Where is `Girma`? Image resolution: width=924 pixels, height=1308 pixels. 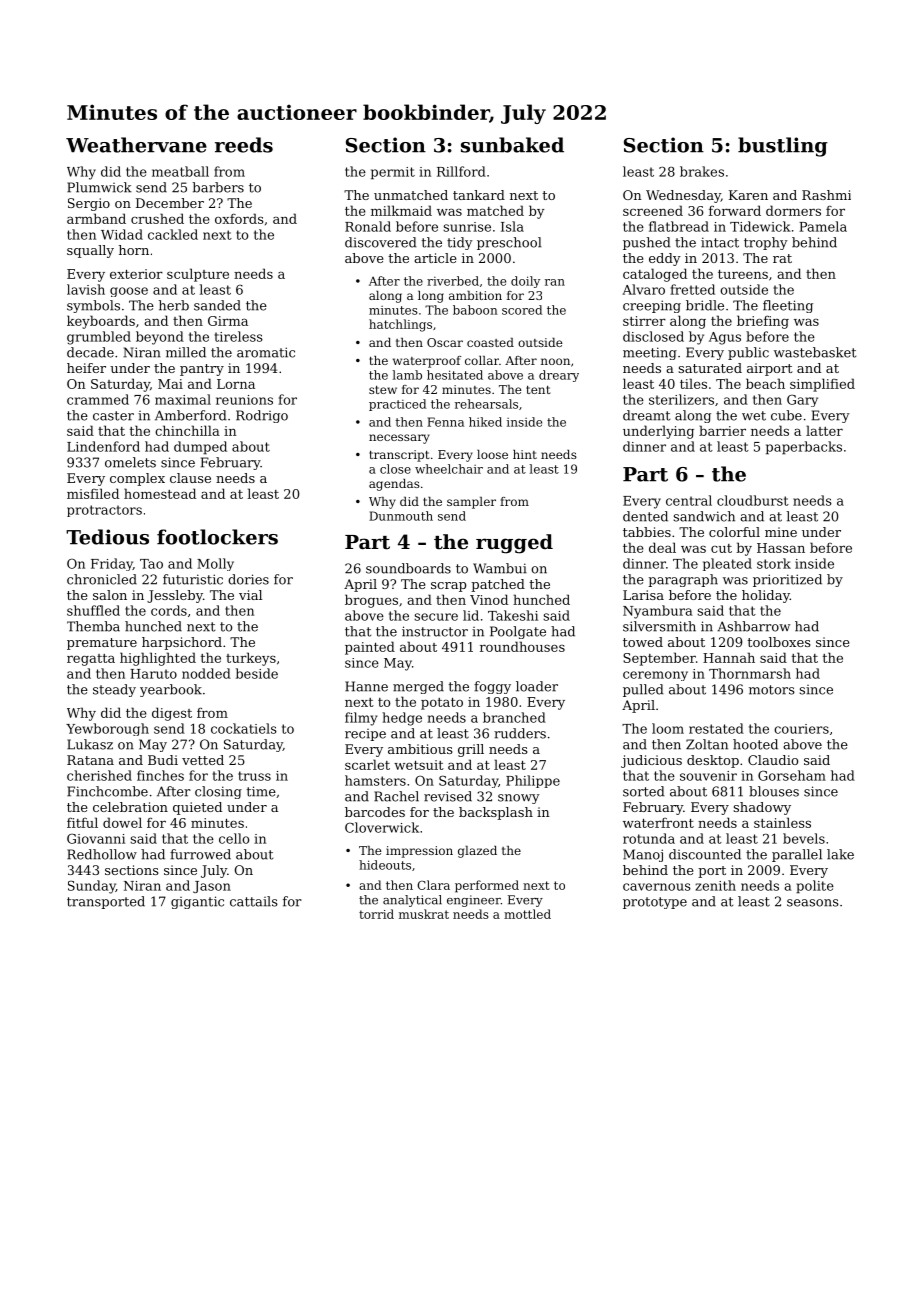 Girma is located at coordinates (228, 321).
